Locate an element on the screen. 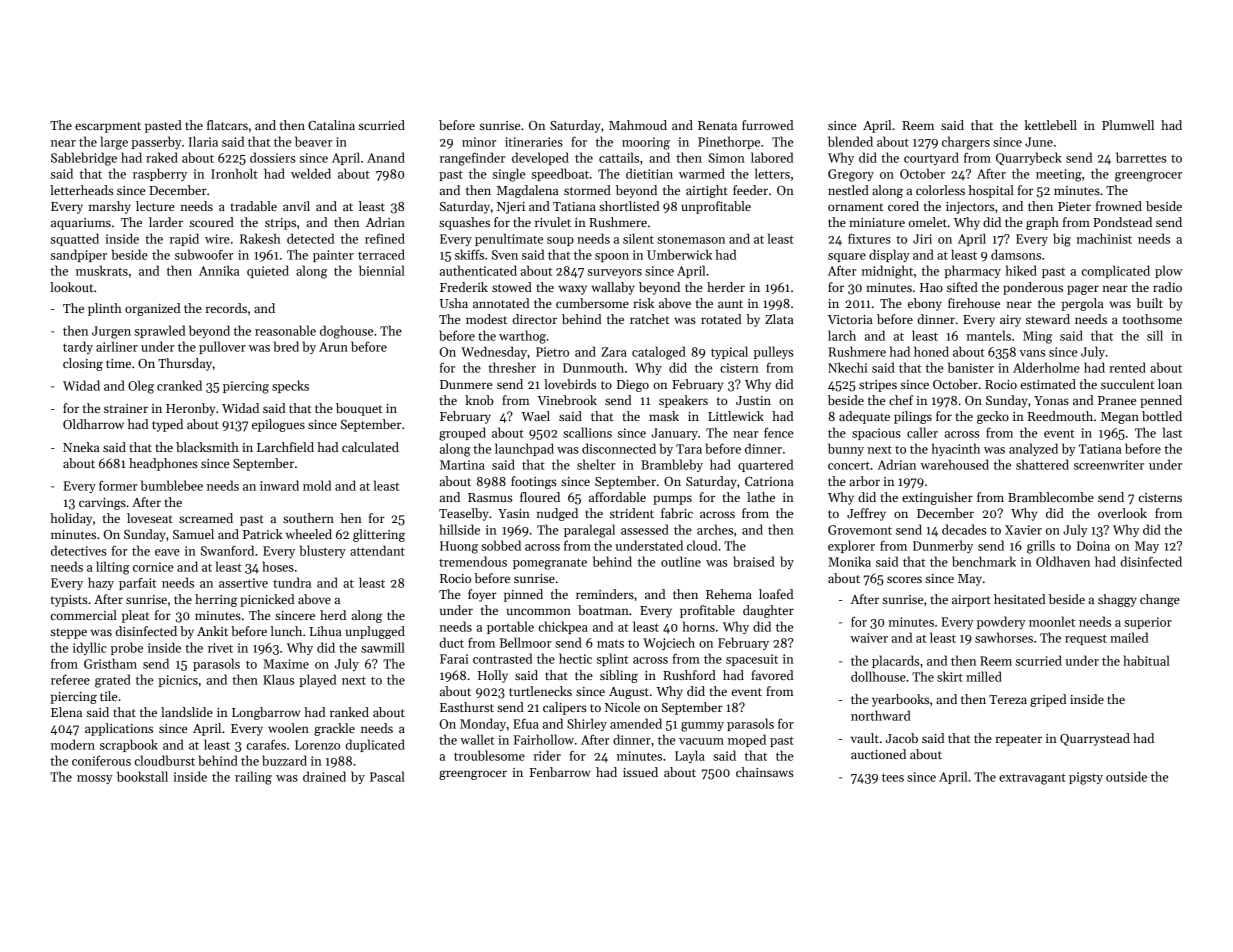  specks is located at coordinates (290, 386).
